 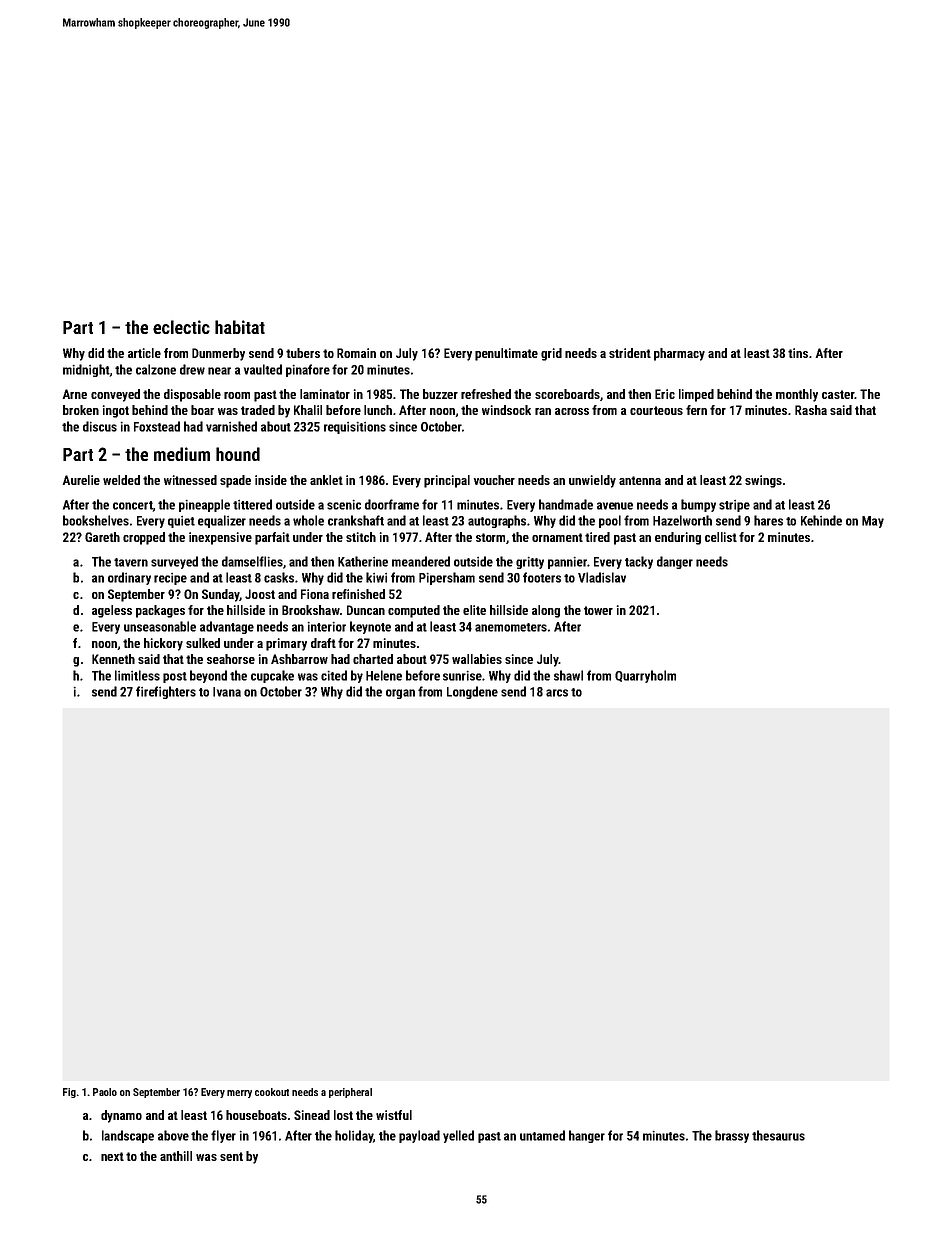 What do you see at coordinates (166, 692) in the screenshot?
I see `firefighters` at bounding box center [166, 692].
